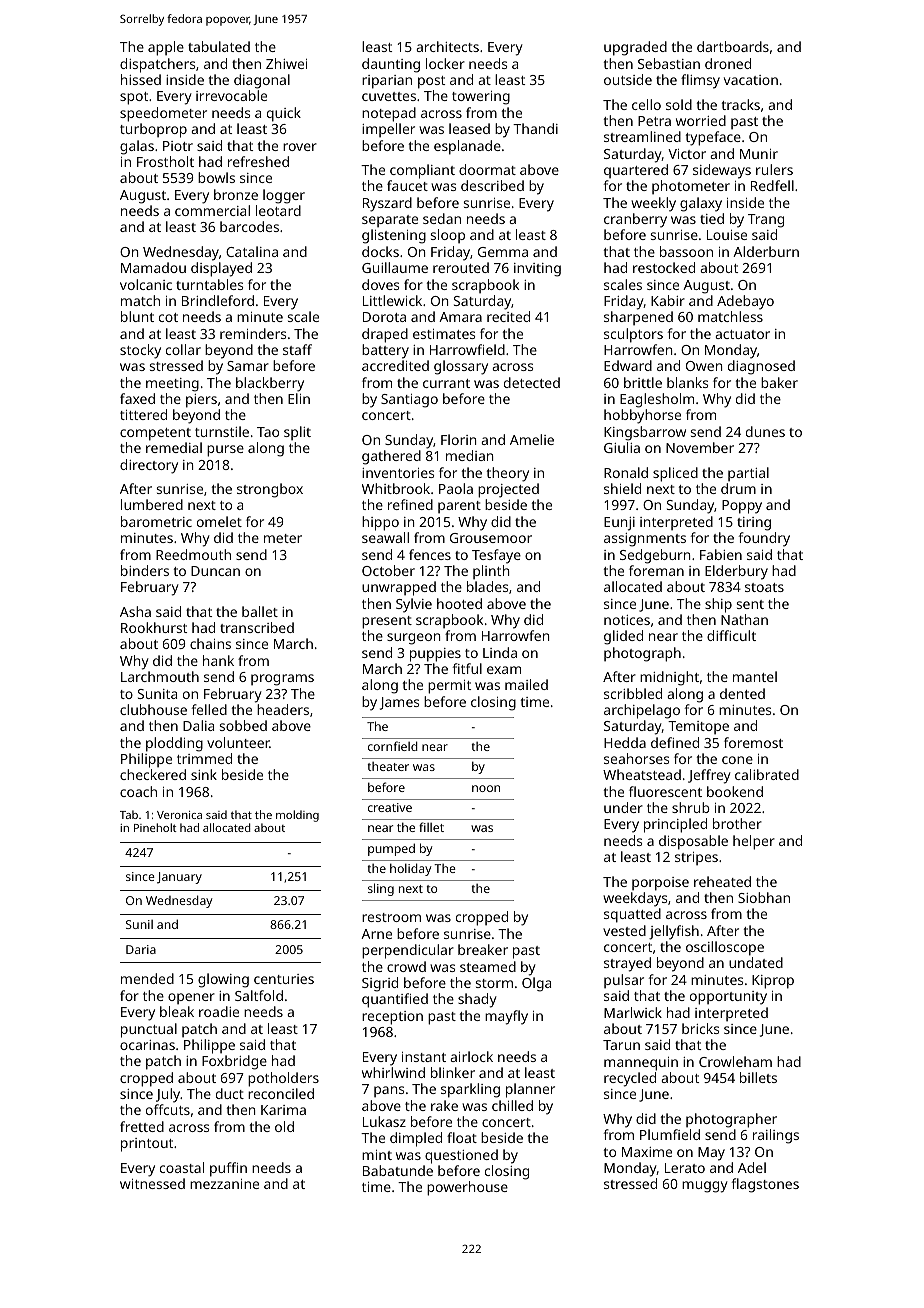 This screenshot has width=924, height=1308. What do you see at coordinates (399, 703) in the screenshot?
I see `James` at bounding box center [399, 703].
